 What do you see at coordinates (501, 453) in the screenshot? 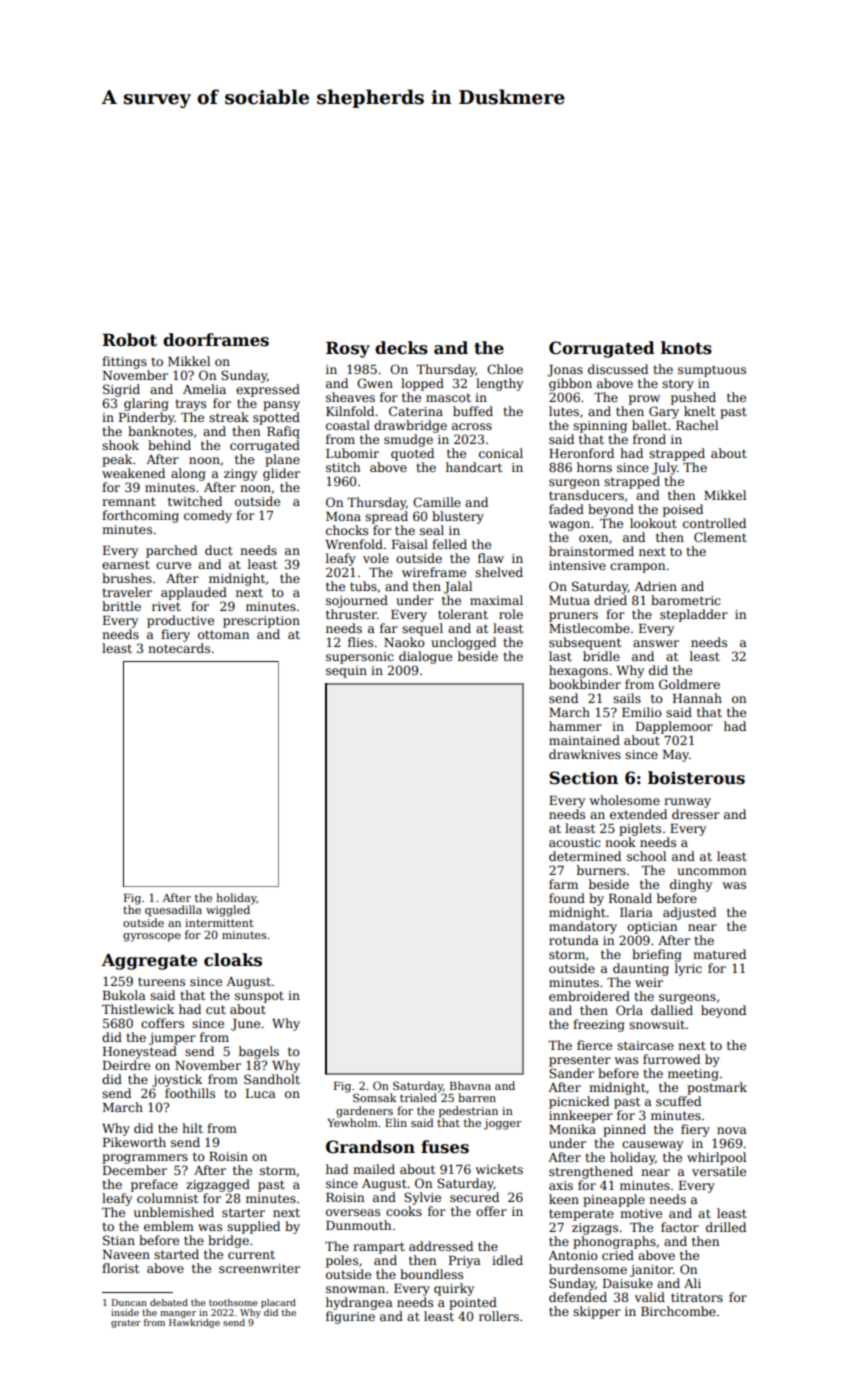
I see `conical` at bounding box center [501, 453].
